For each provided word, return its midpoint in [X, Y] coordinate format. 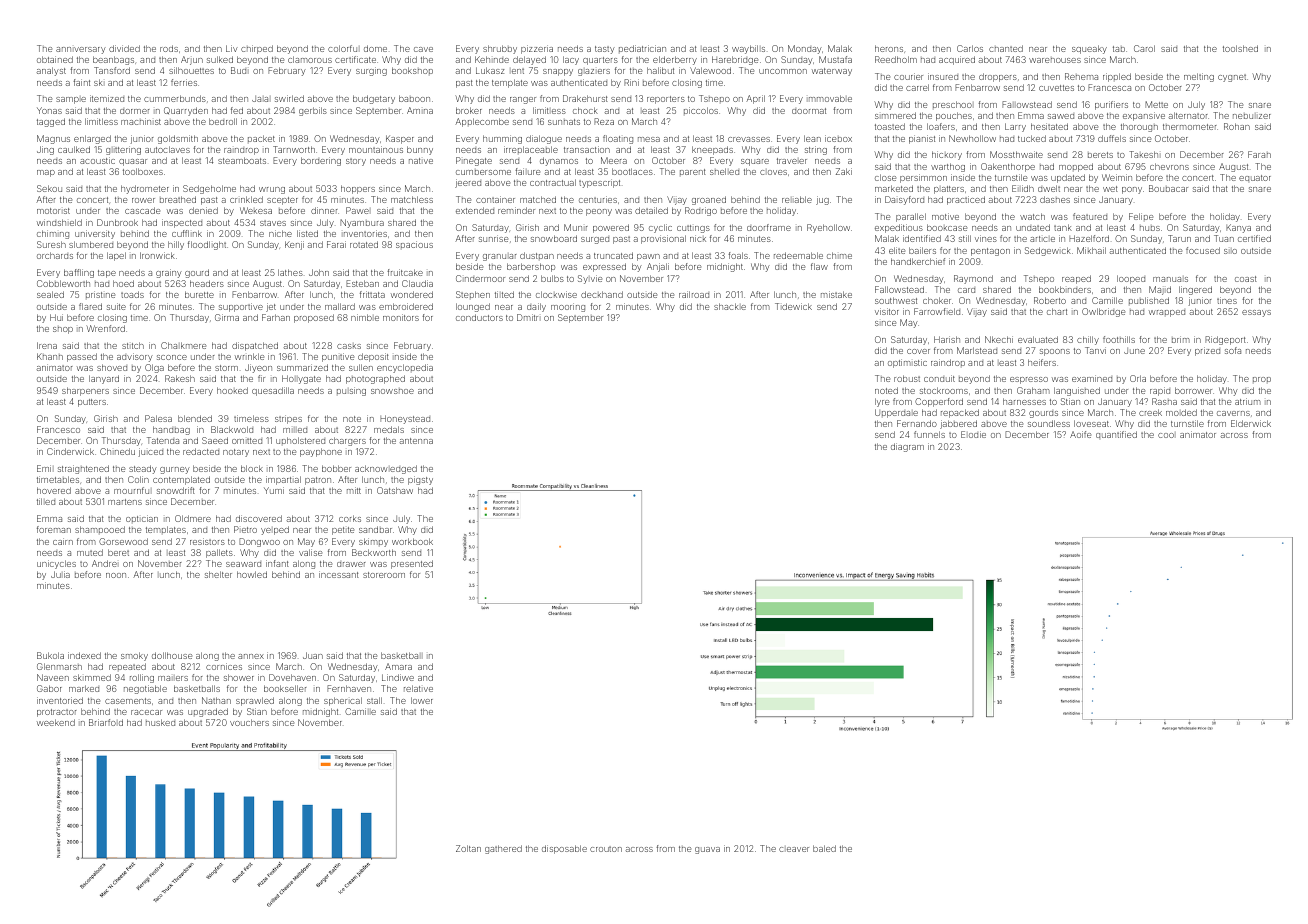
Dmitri [529, 317]
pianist [922, 139]
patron [318, 481]
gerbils [313, 111]
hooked [232, 390]
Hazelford [1089, 238]
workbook [412, 541]
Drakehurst [585, 98]
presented [412, 564]
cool [1167, 435]
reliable [797, 199]
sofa [1233, 350]
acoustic [97, 160]
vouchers [249, 722]
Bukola [50, 655]
